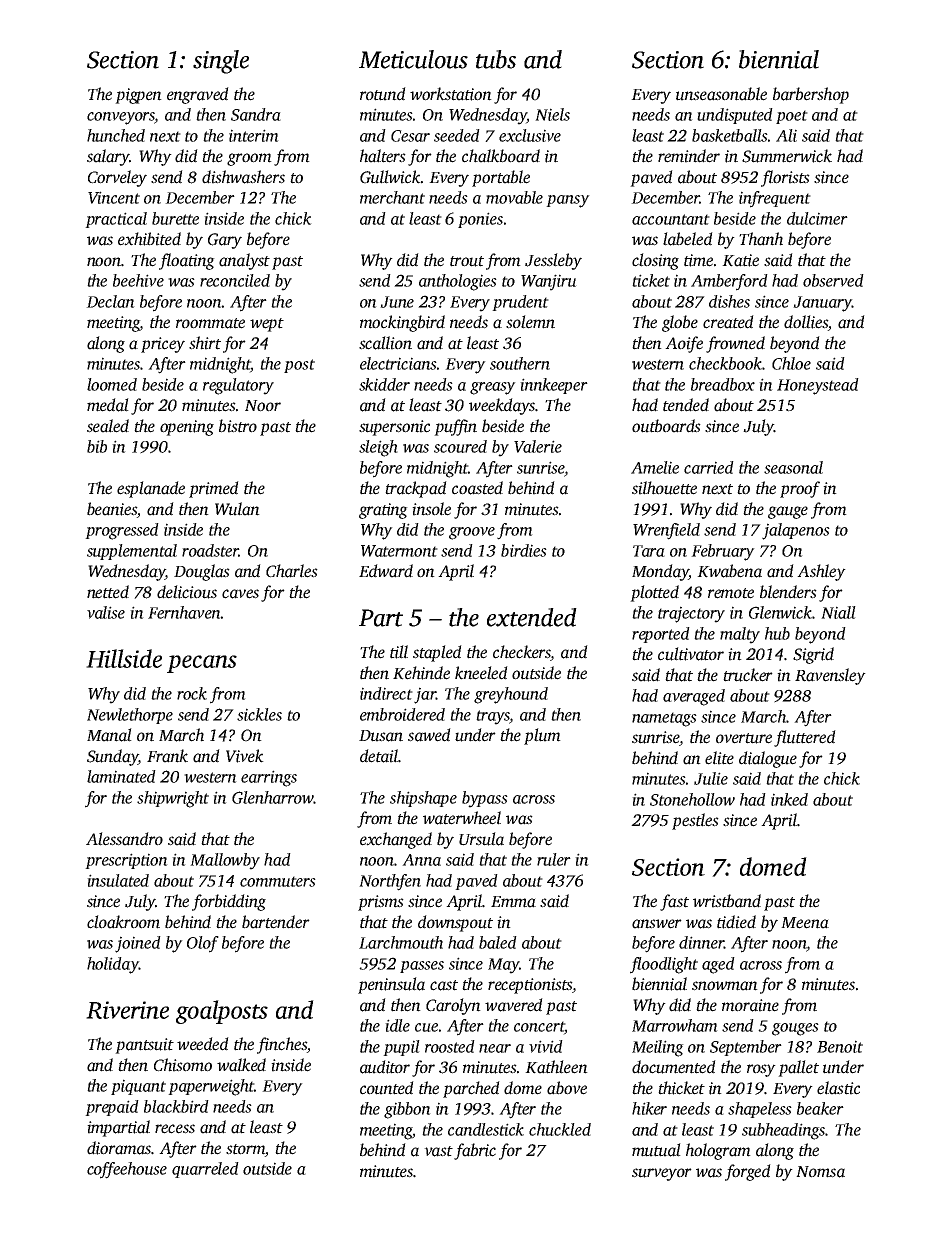  I want to click on fast, so click(674, 902).
